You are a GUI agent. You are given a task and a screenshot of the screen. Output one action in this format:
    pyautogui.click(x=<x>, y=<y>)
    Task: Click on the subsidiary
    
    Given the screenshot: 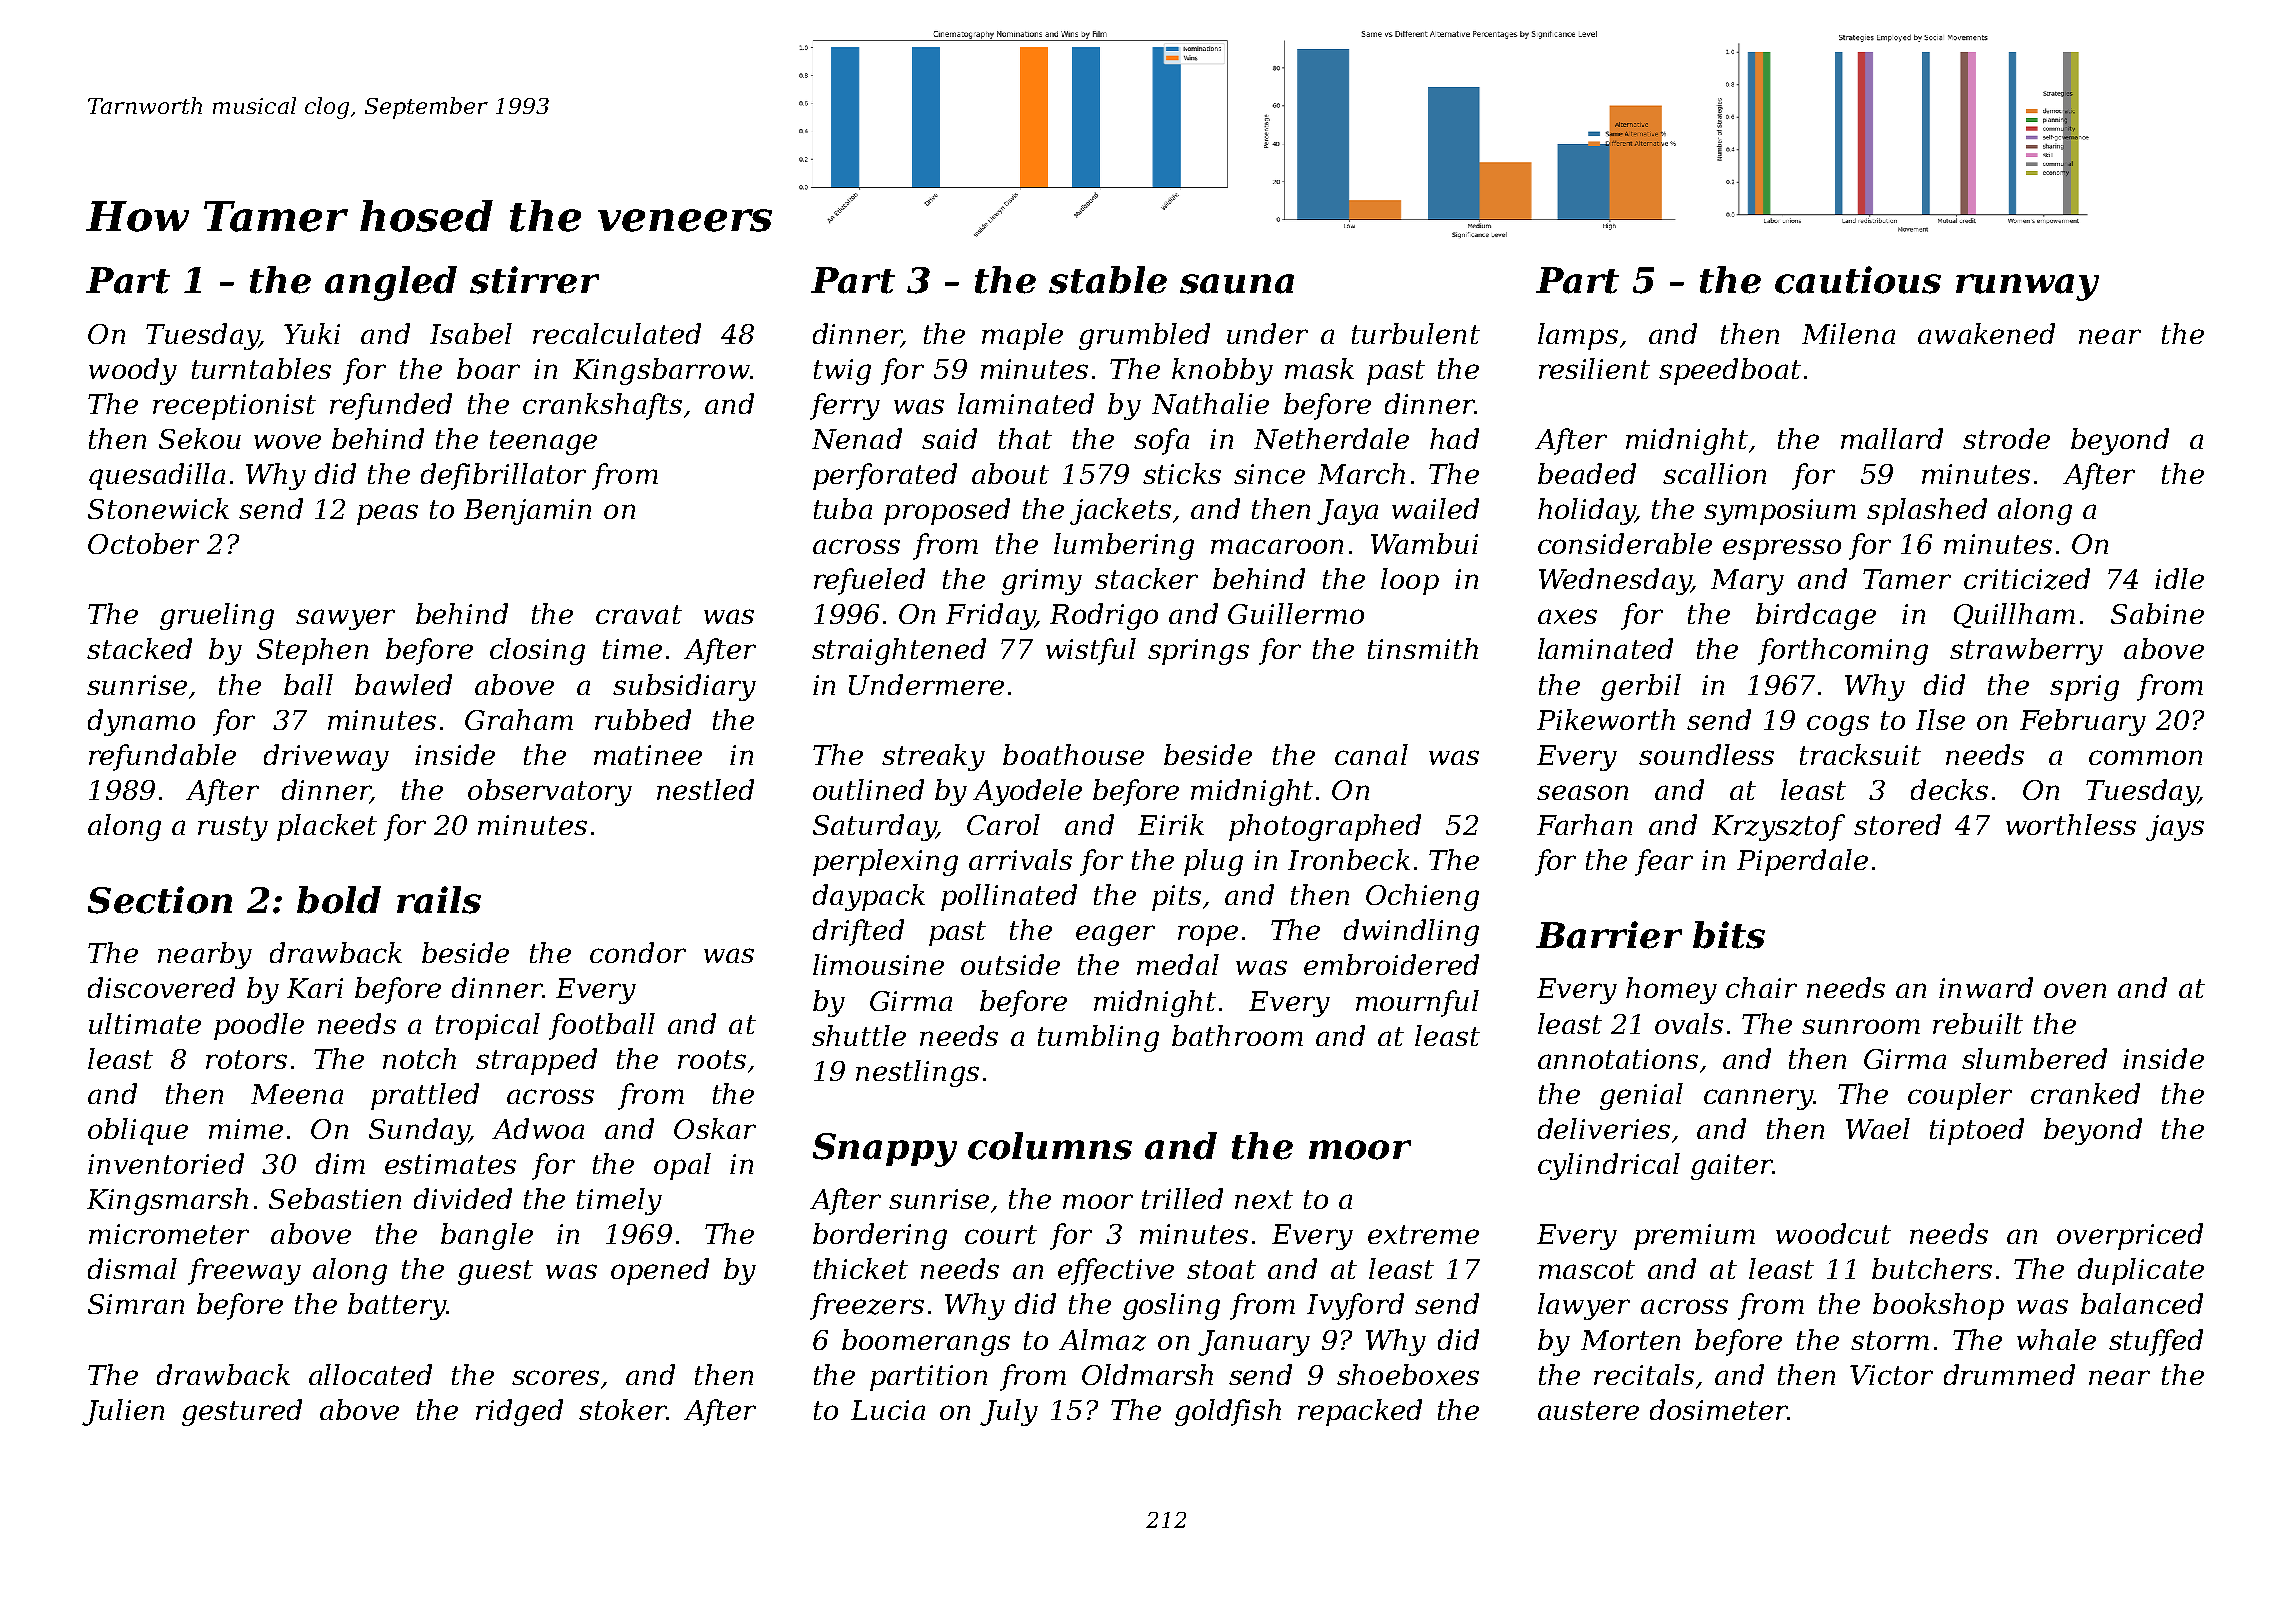 What is the action you would take?
    pyautogui.click(x=684, y=687)
